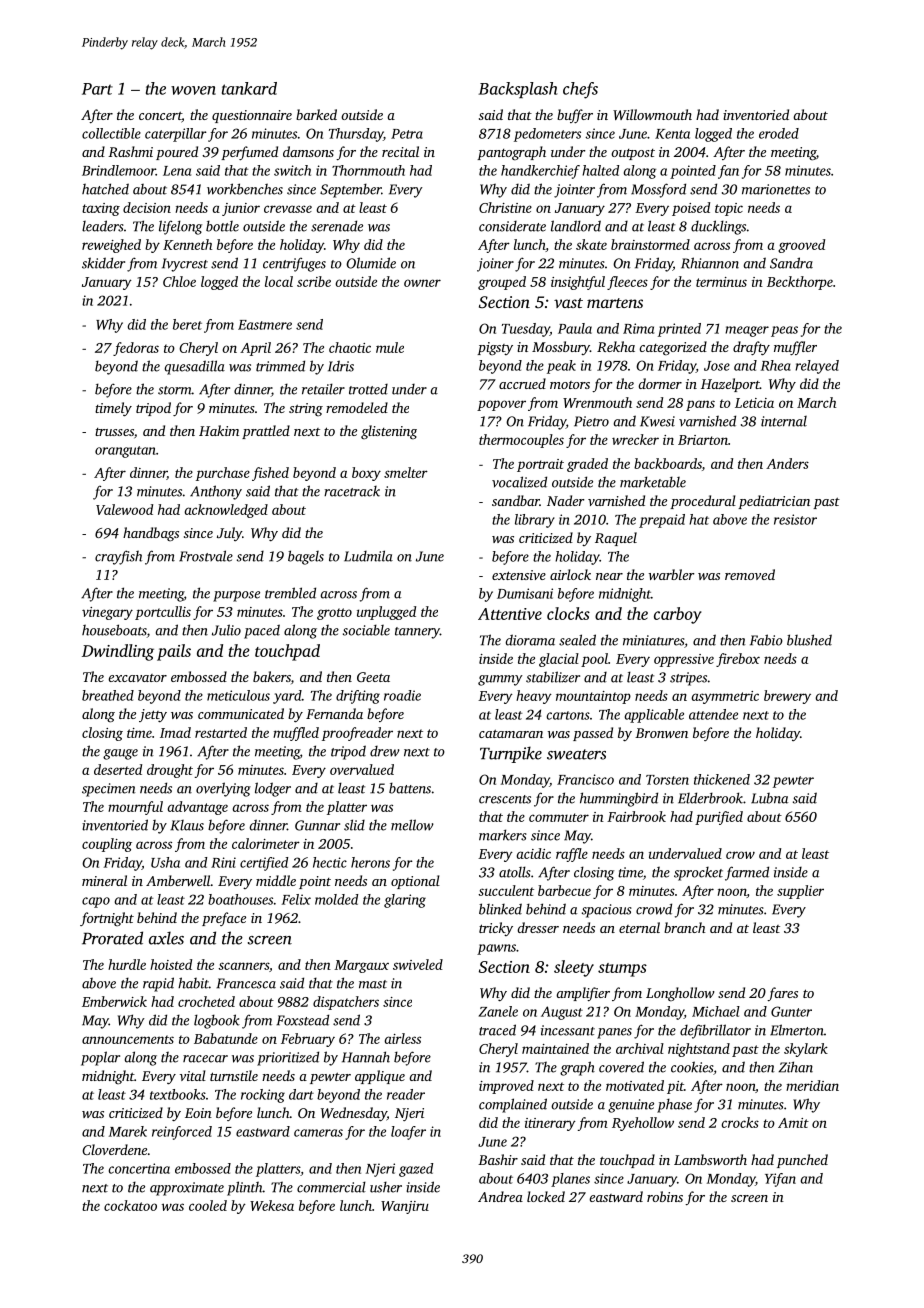 The height and width of the screenshot is (1308, 924). What do you see at coordinates (385, 751) in the screenshot?
I see `drew` at bounding box center [385, 751].
